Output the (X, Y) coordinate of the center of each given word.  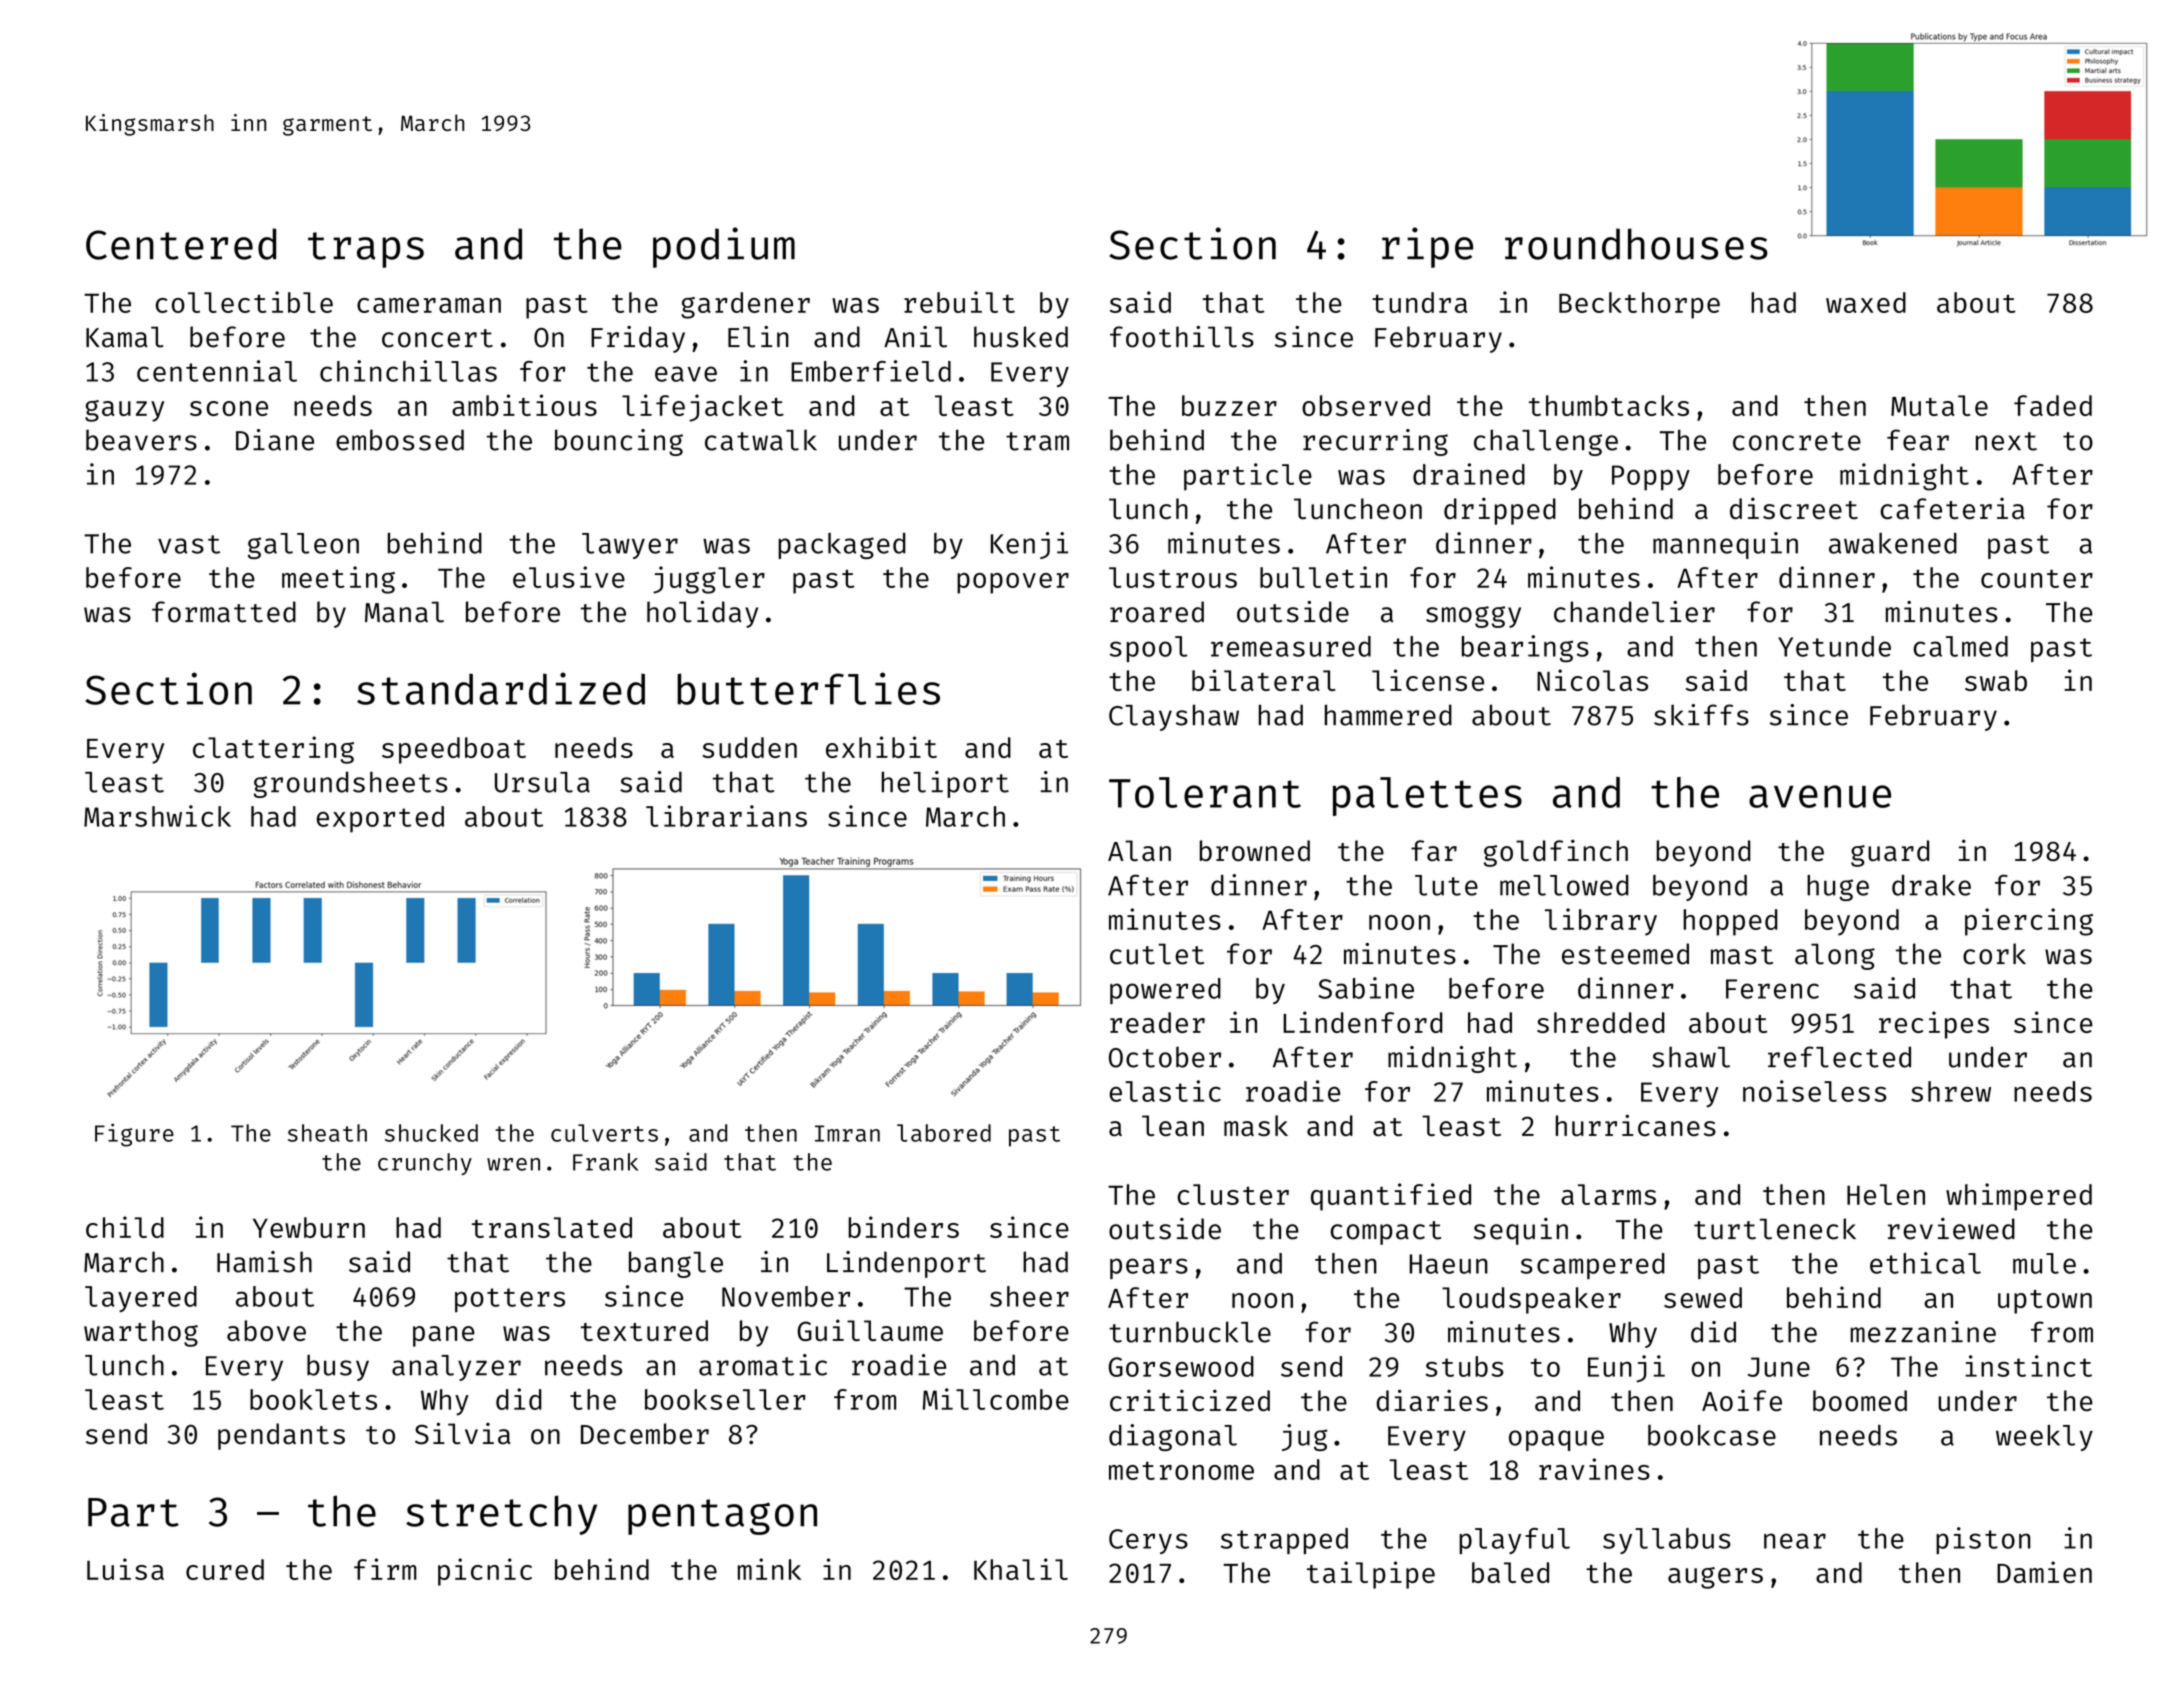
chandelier (1634, 612)
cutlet (1157, 954)
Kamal (125, 337)
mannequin (1725, 545)
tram (1037, 441)
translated (552, 1227)
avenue (1820, 796)
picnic (485, 1572)
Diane (275, 440)
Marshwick (157, 816)
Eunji (1626, 1369)
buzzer (1229, 405)
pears (1149, 1268)
